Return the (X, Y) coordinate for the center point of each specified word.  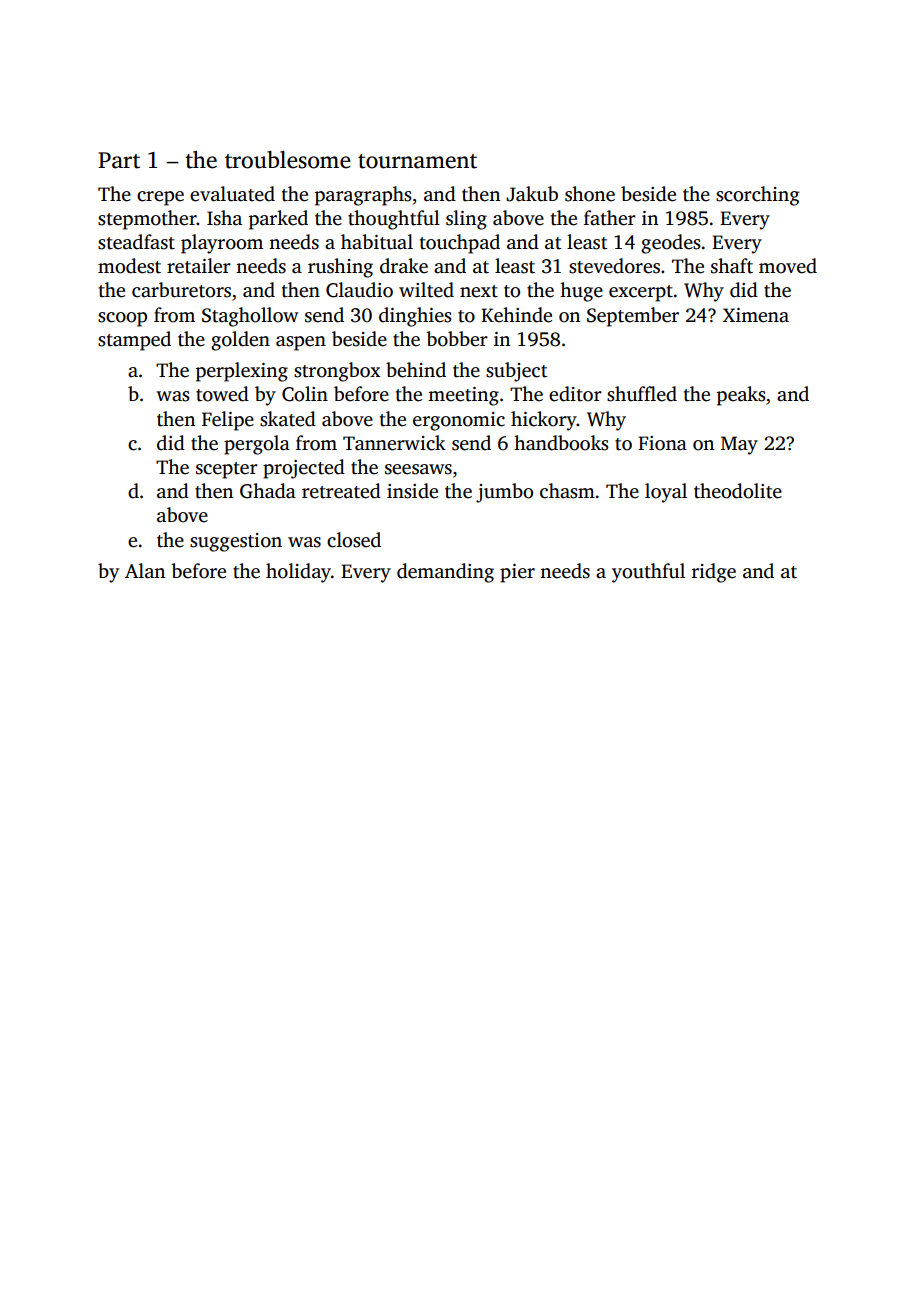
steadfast (136, 242)
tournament (417, 161)
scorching (758, 196)
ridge (714, 573)
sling (466, 220)
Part (119, 160)
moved (788, 266)
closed (354, 540)
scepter (227, 470)
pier (517, 573)
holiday (298, 573)
